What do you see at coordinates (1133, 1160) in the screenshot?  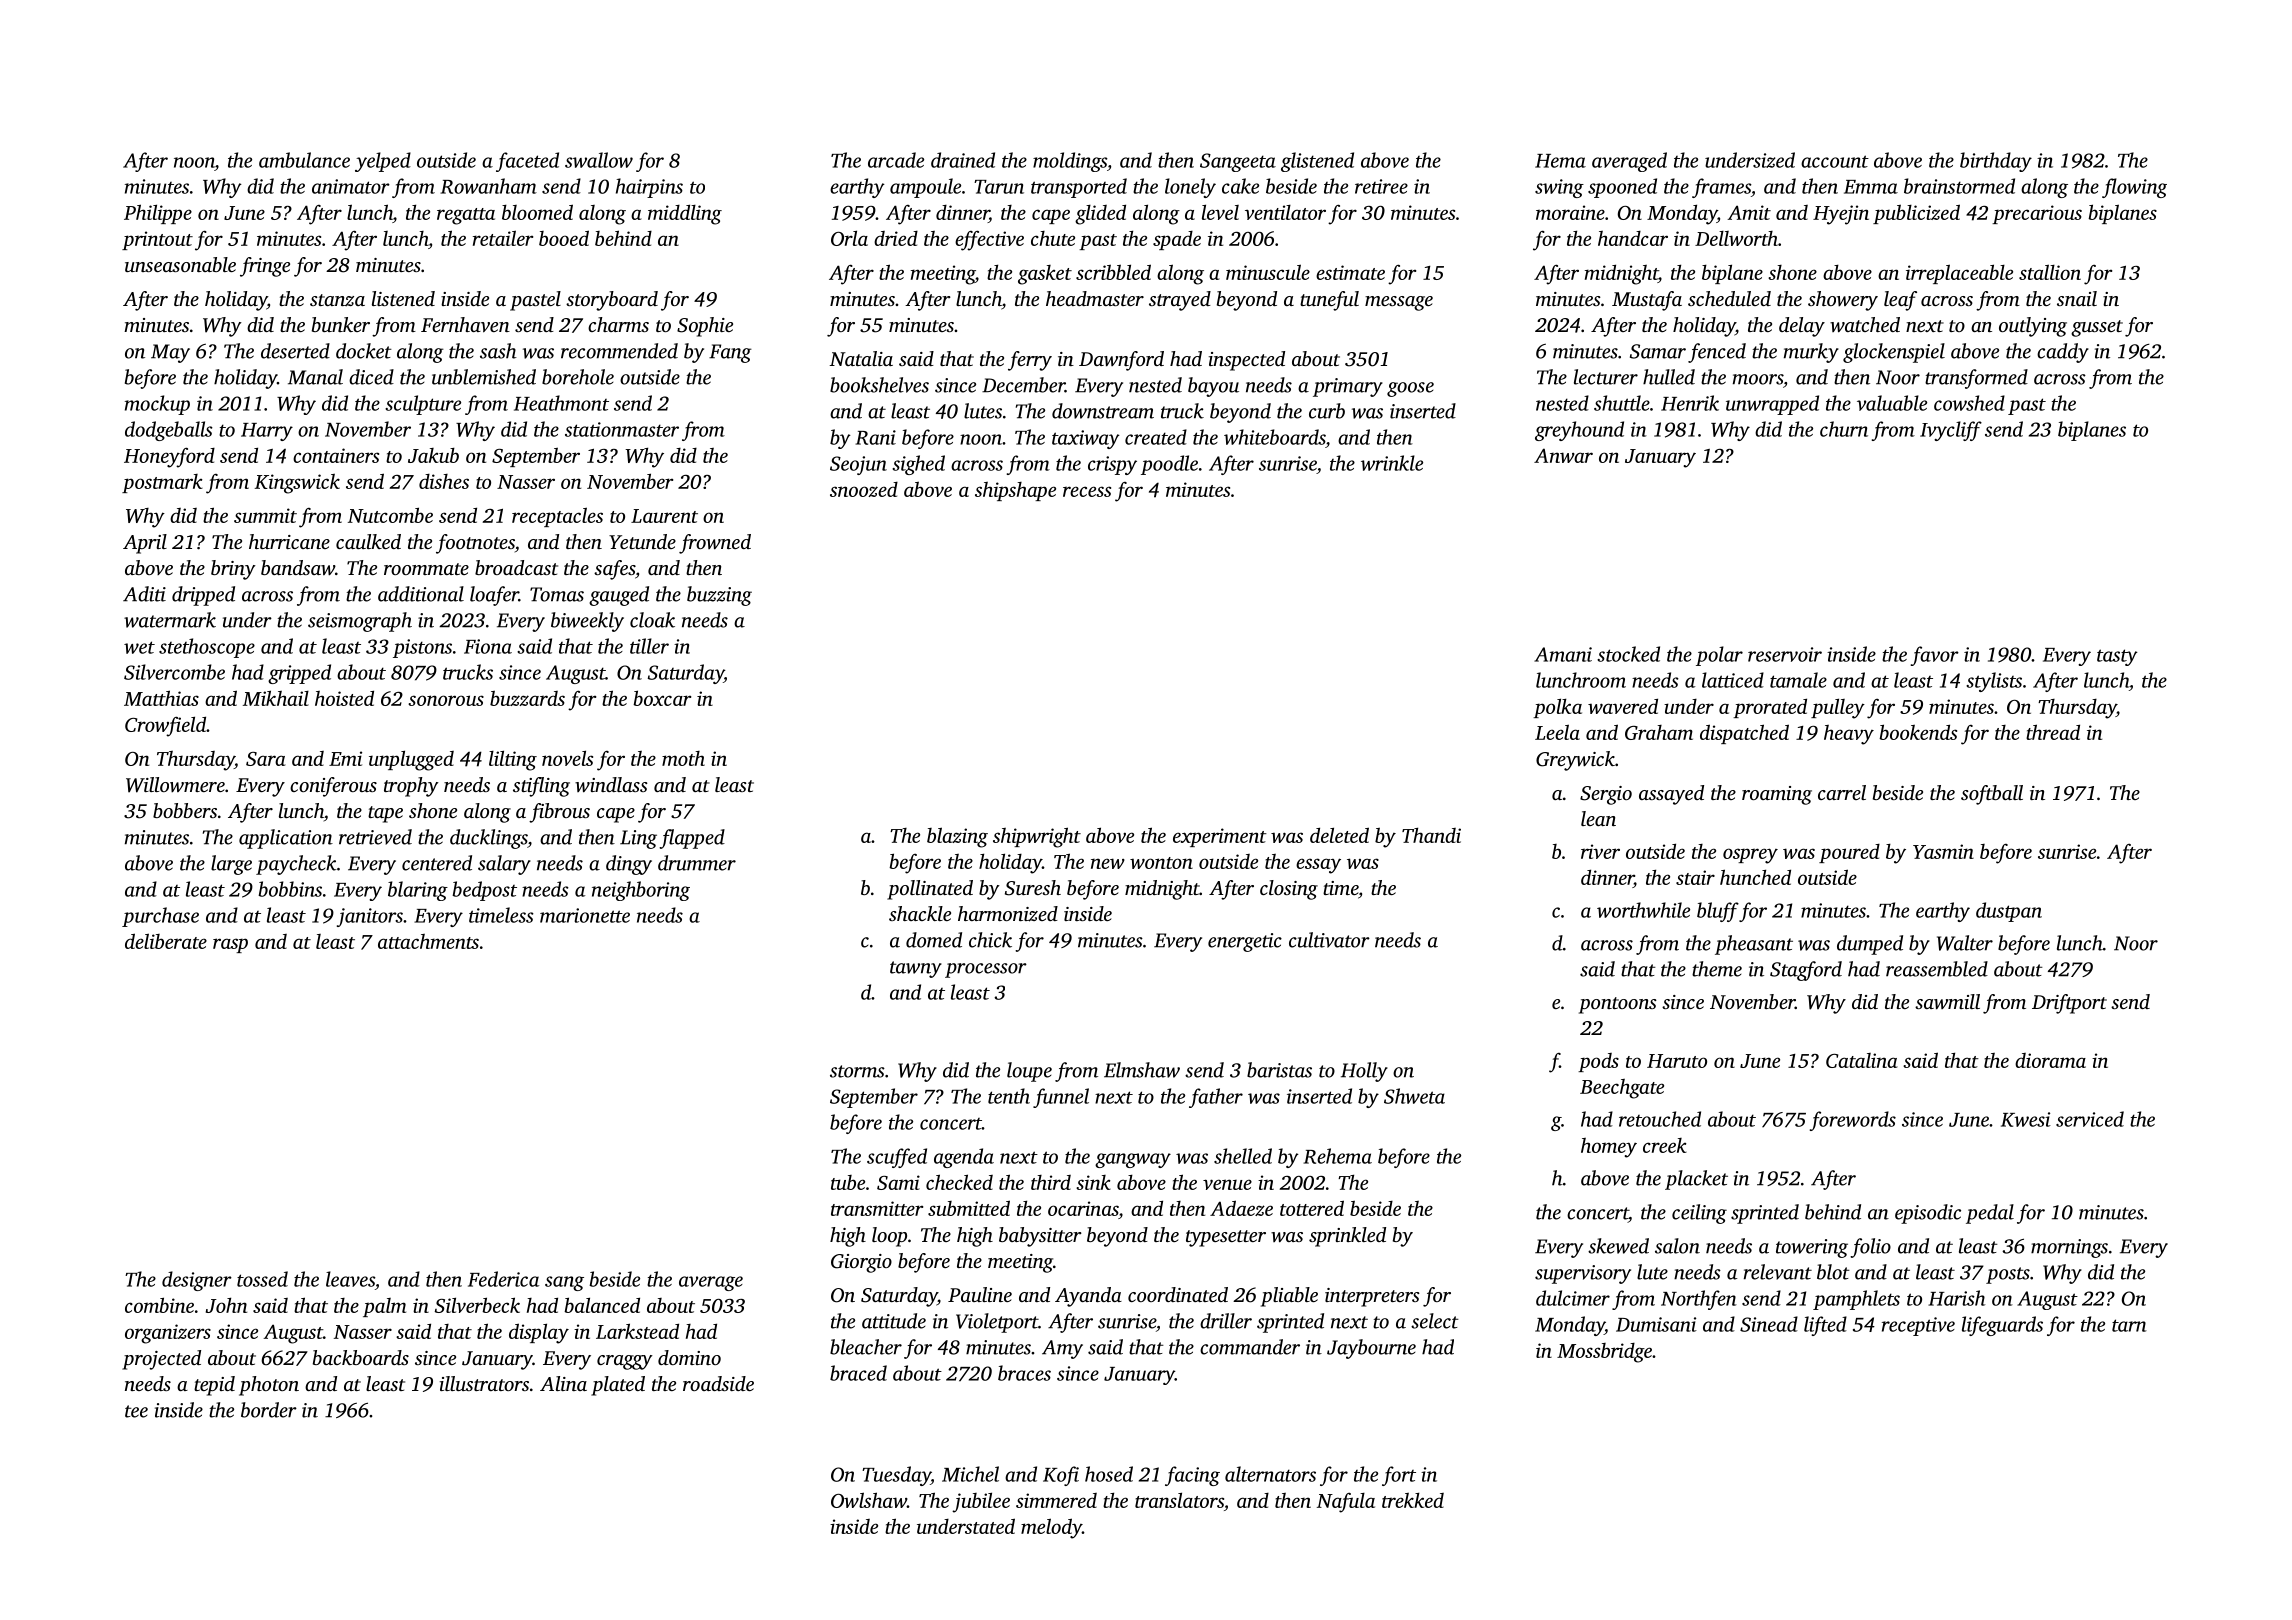 I see `gangway` at bounding box center [1133, 1160].
